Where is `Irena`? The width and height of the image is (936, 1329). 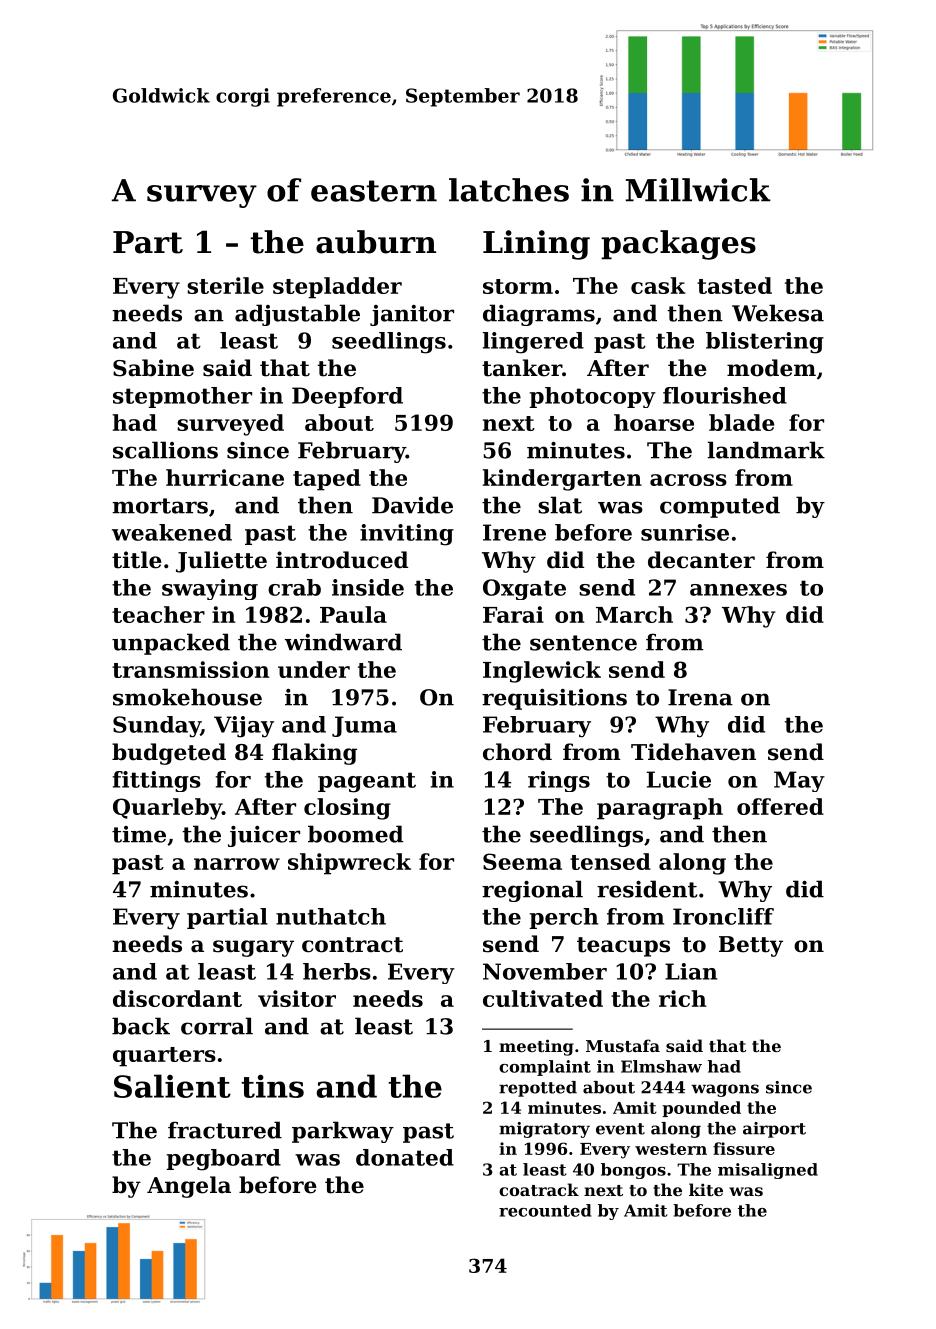
Irena is located at coordinates (700, 697).
